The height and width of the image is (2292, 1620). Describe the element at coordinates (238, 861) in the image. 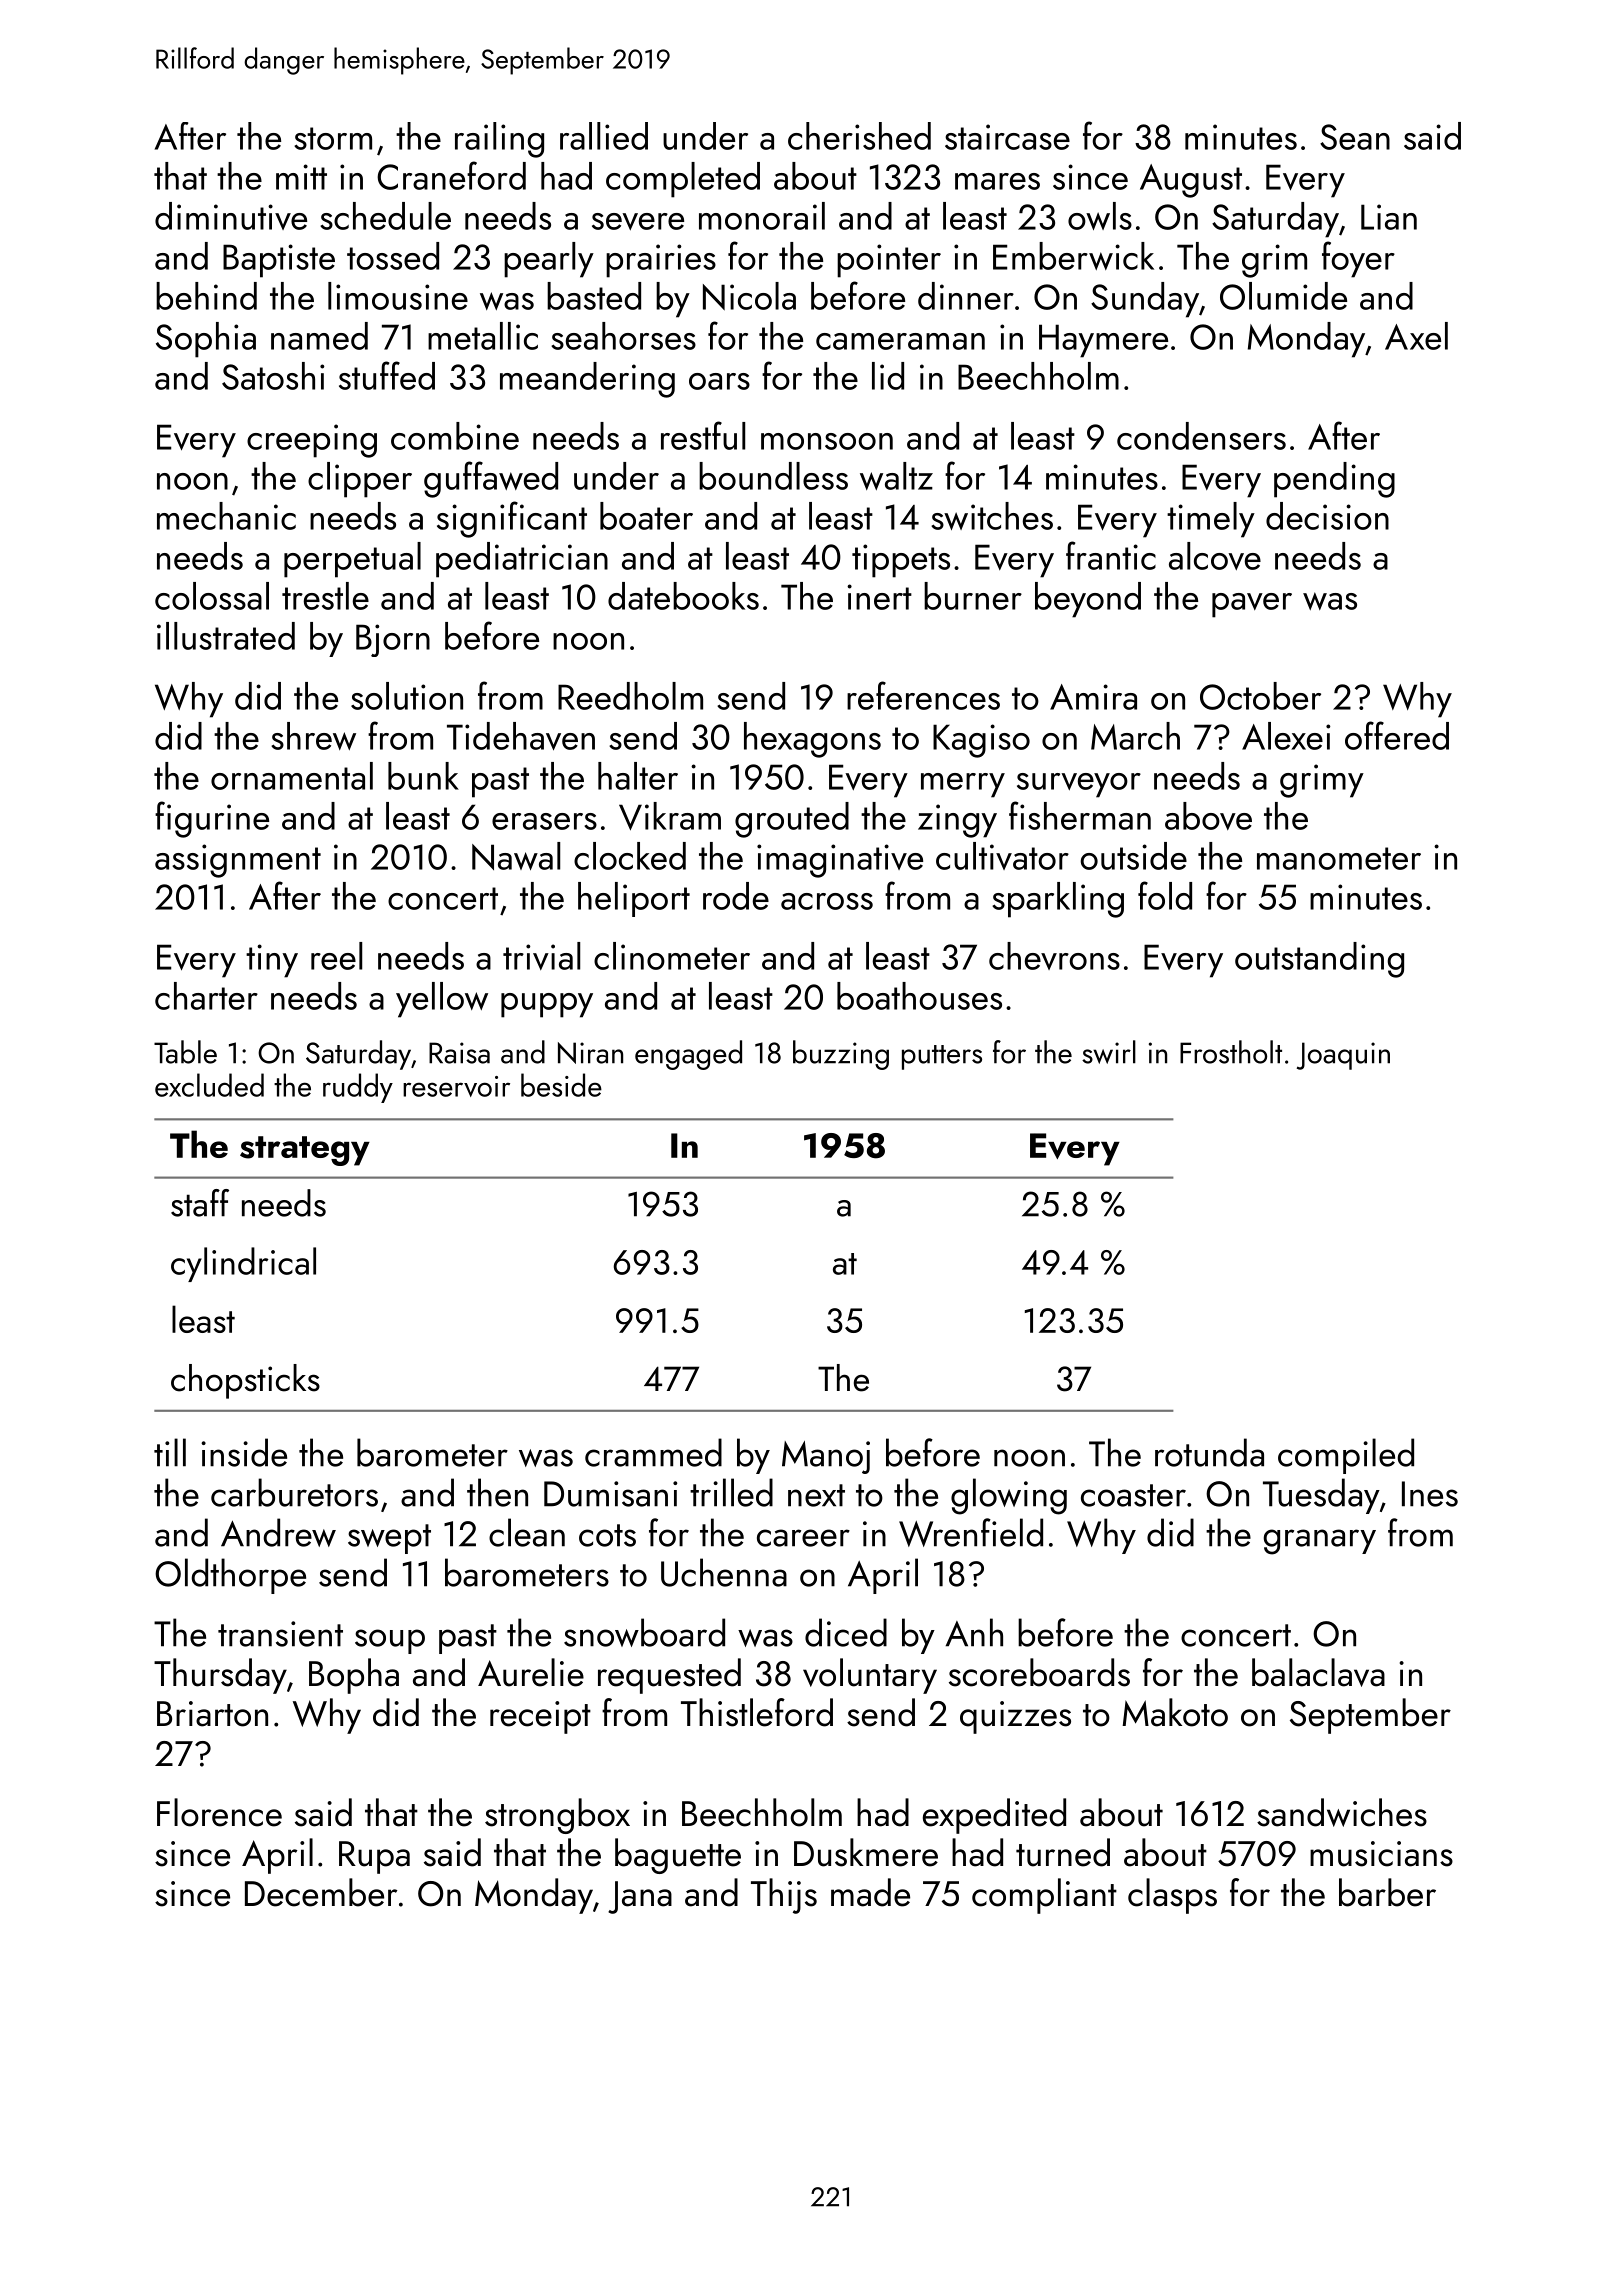

I see `assignment` at that location.
